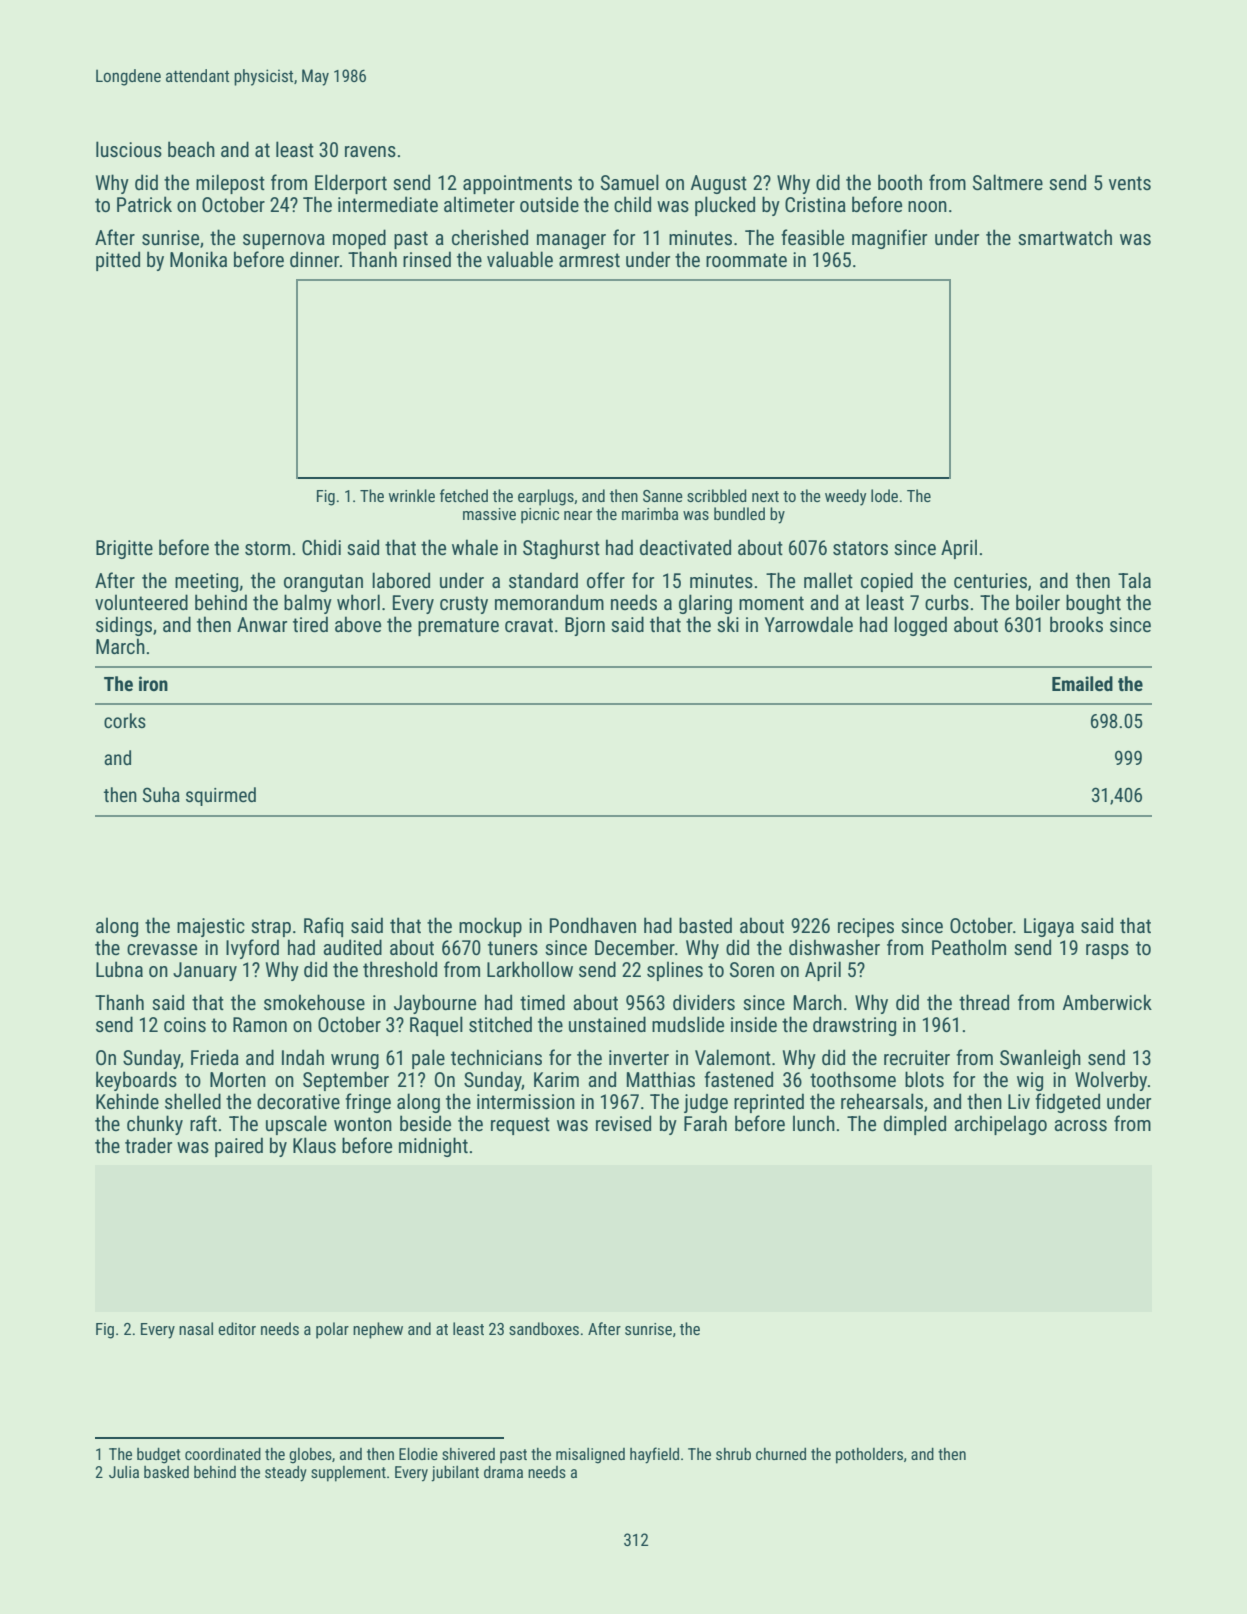  What do you see at coordinates (854, 1026) in the screenshot?
I see `drawstring` at bounding box center [854, 1026].
